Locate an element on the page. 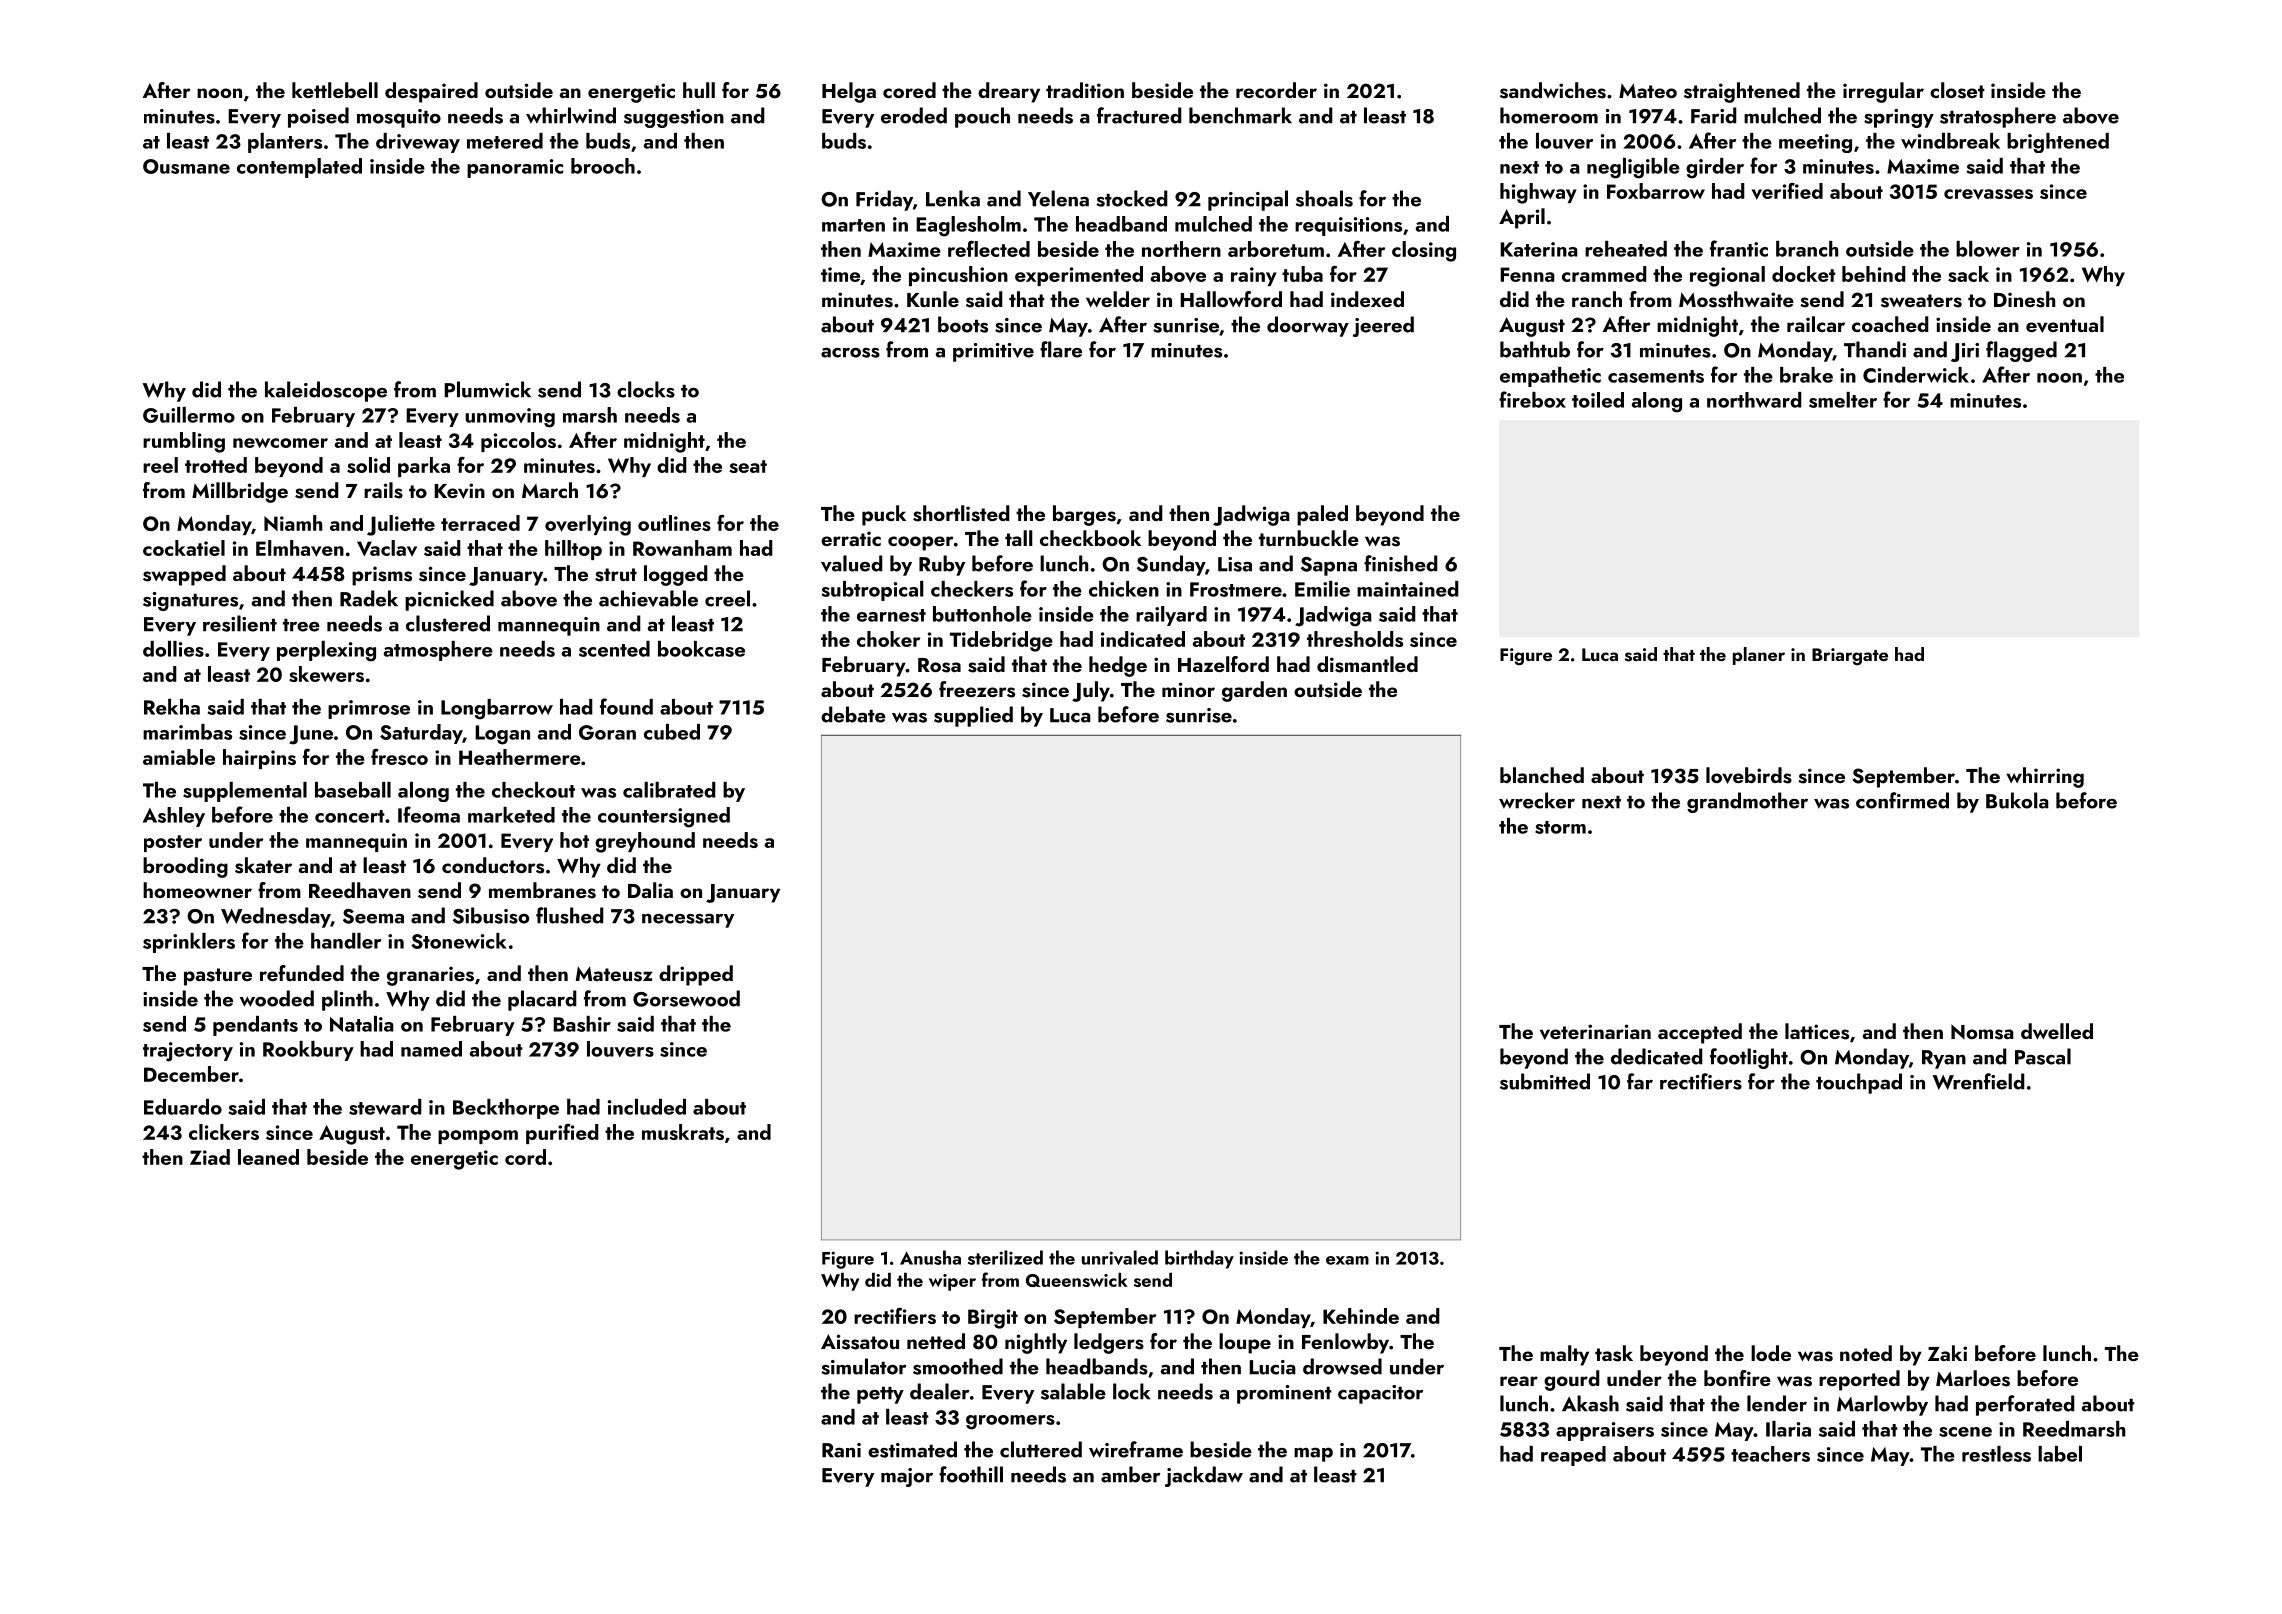  sandwiches is located at coordinates (1553, 90).
